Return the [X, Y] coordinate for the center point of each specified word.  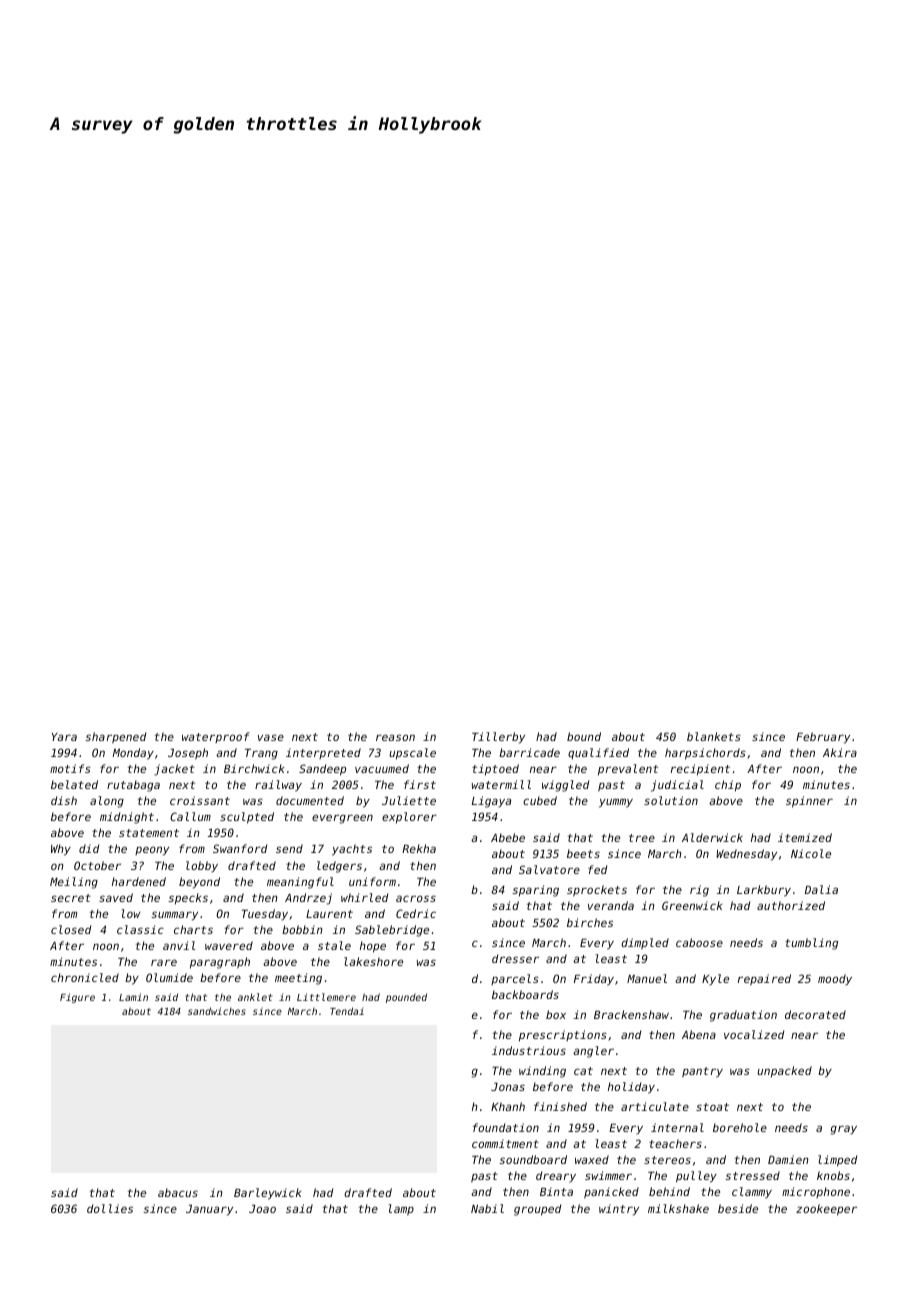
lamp [401, 1210]
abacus [178, 1192]
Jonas [508, 1086]
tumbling [811, 944]
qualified [598, 753]
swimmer [608, 1175]
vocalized [754, 1034]
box [556, 1014]
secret [71, 898]
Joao [262, 1208]
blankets [714, 736]
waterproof [216, 737]
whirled [364, 897]
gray [843, 1130]
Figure [77, 998]
